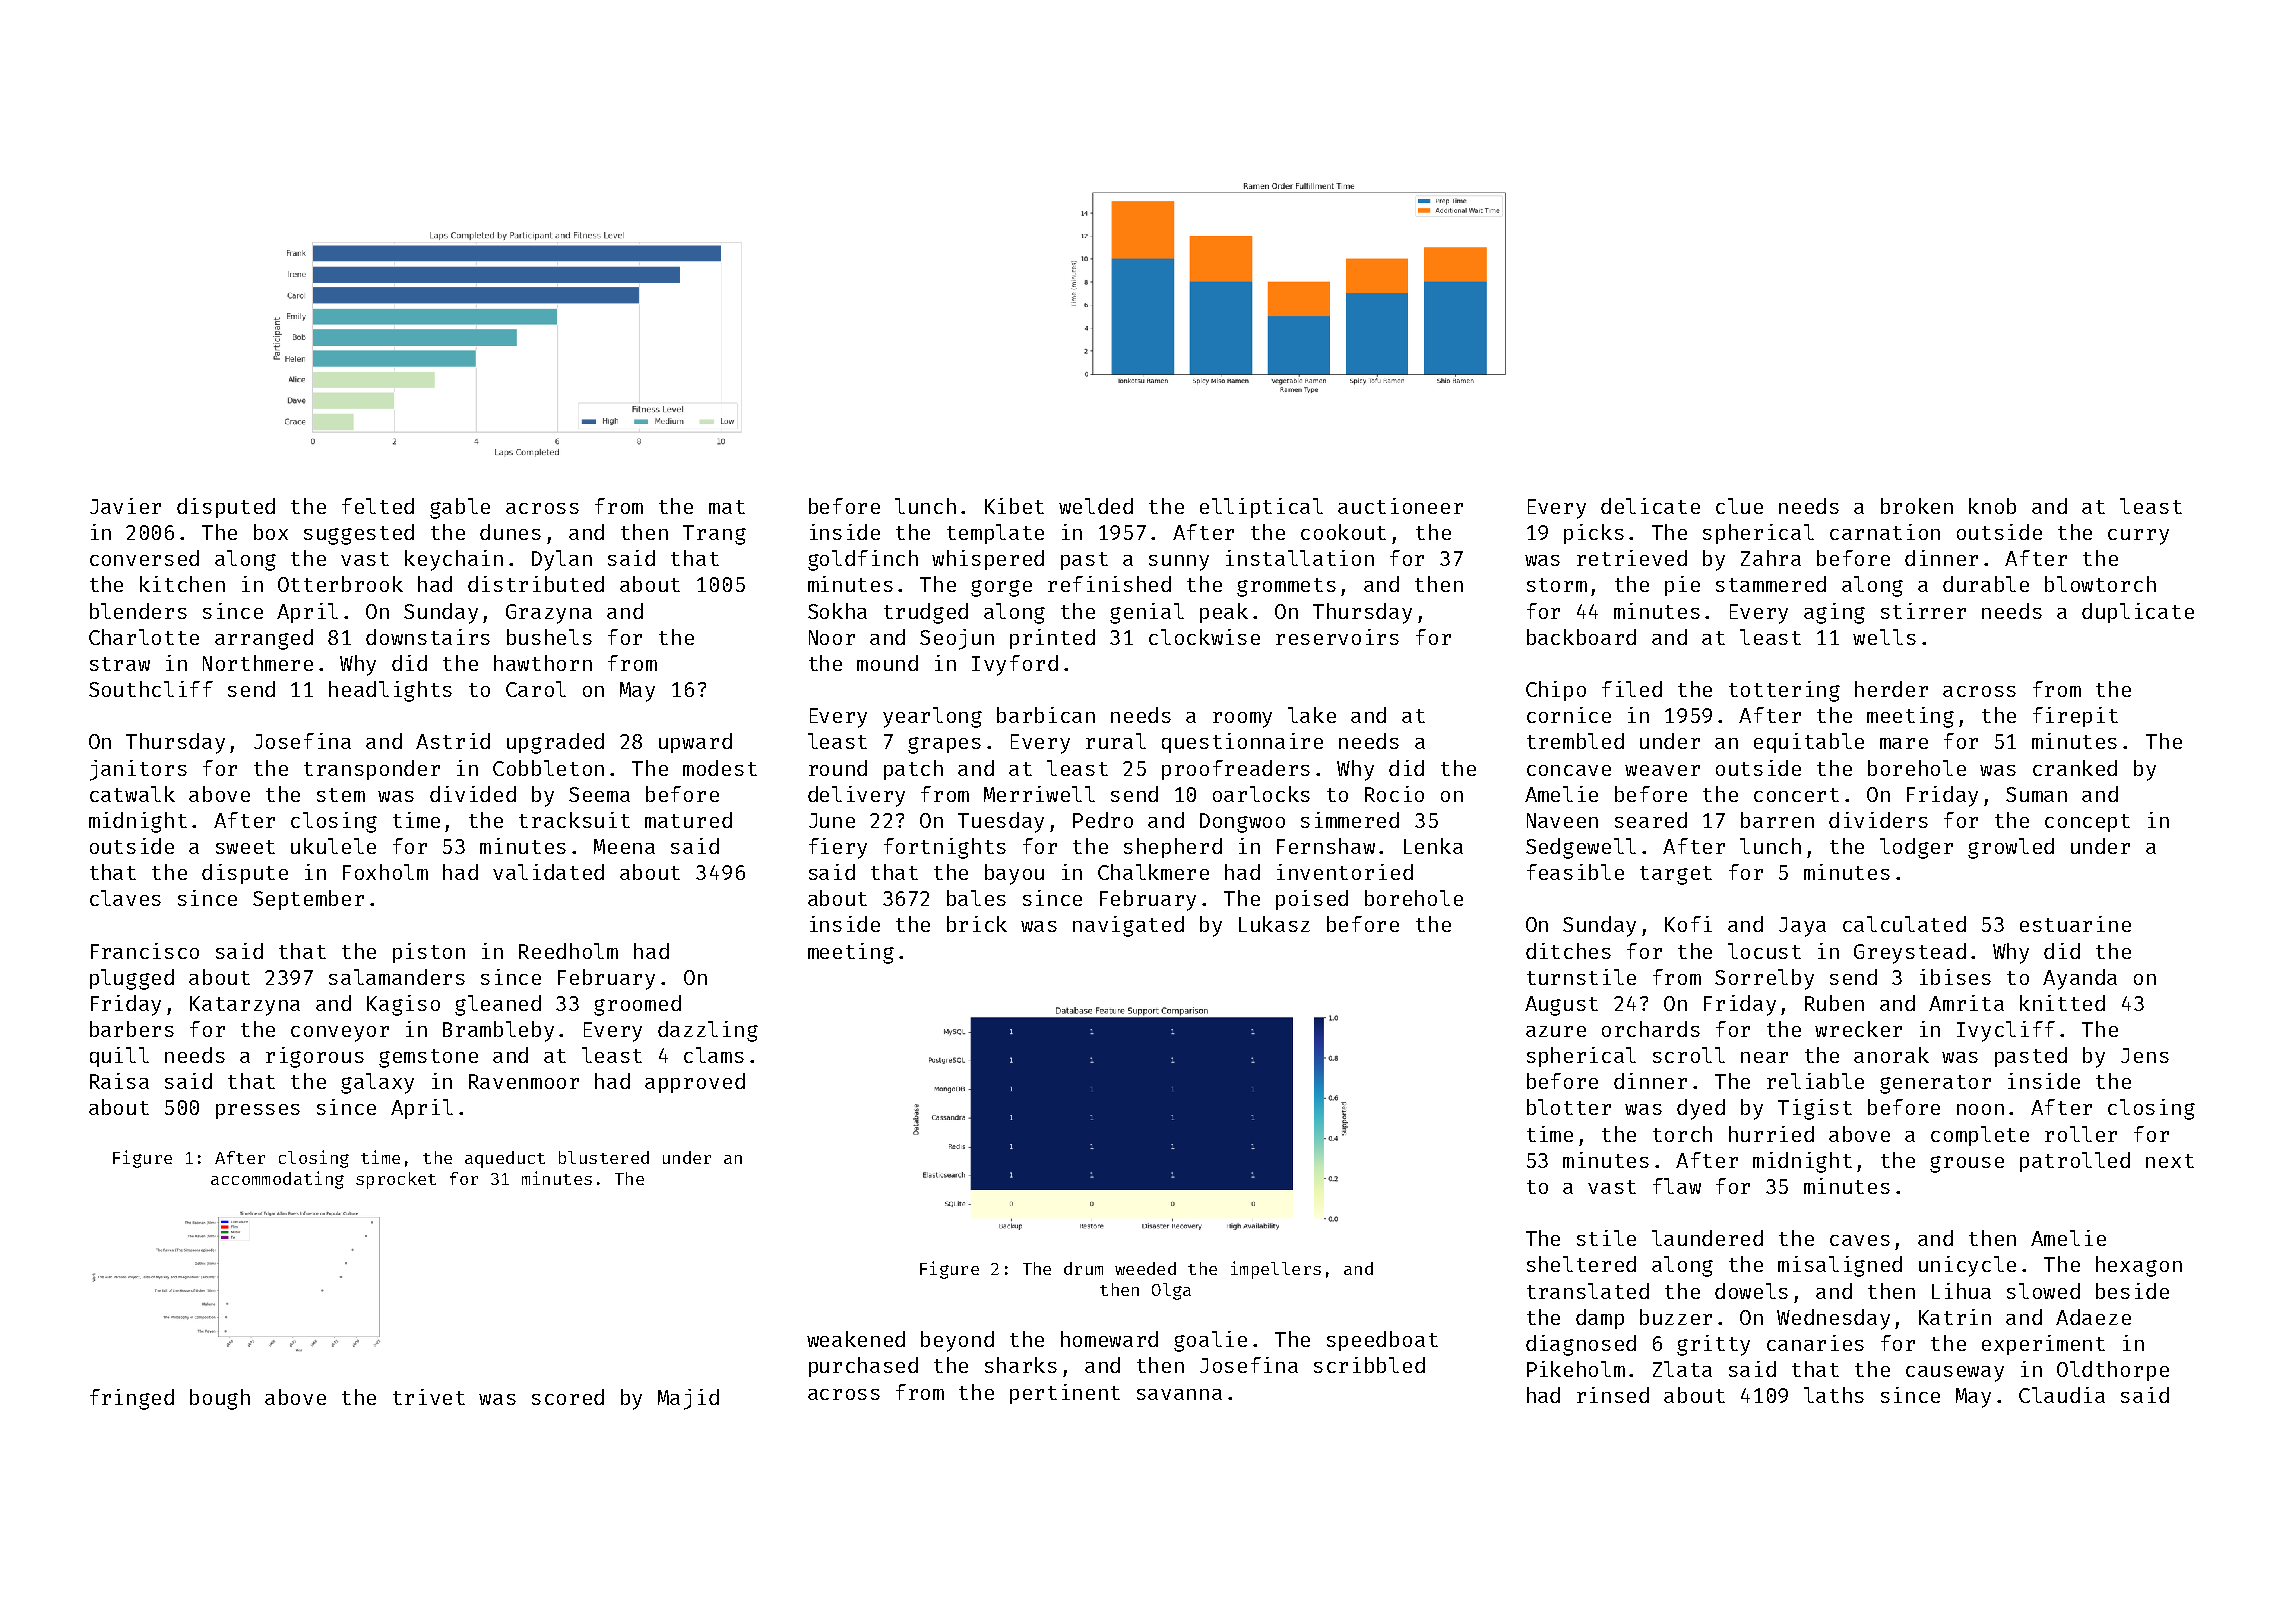  I want to click on Javier, so click(125, 506).
